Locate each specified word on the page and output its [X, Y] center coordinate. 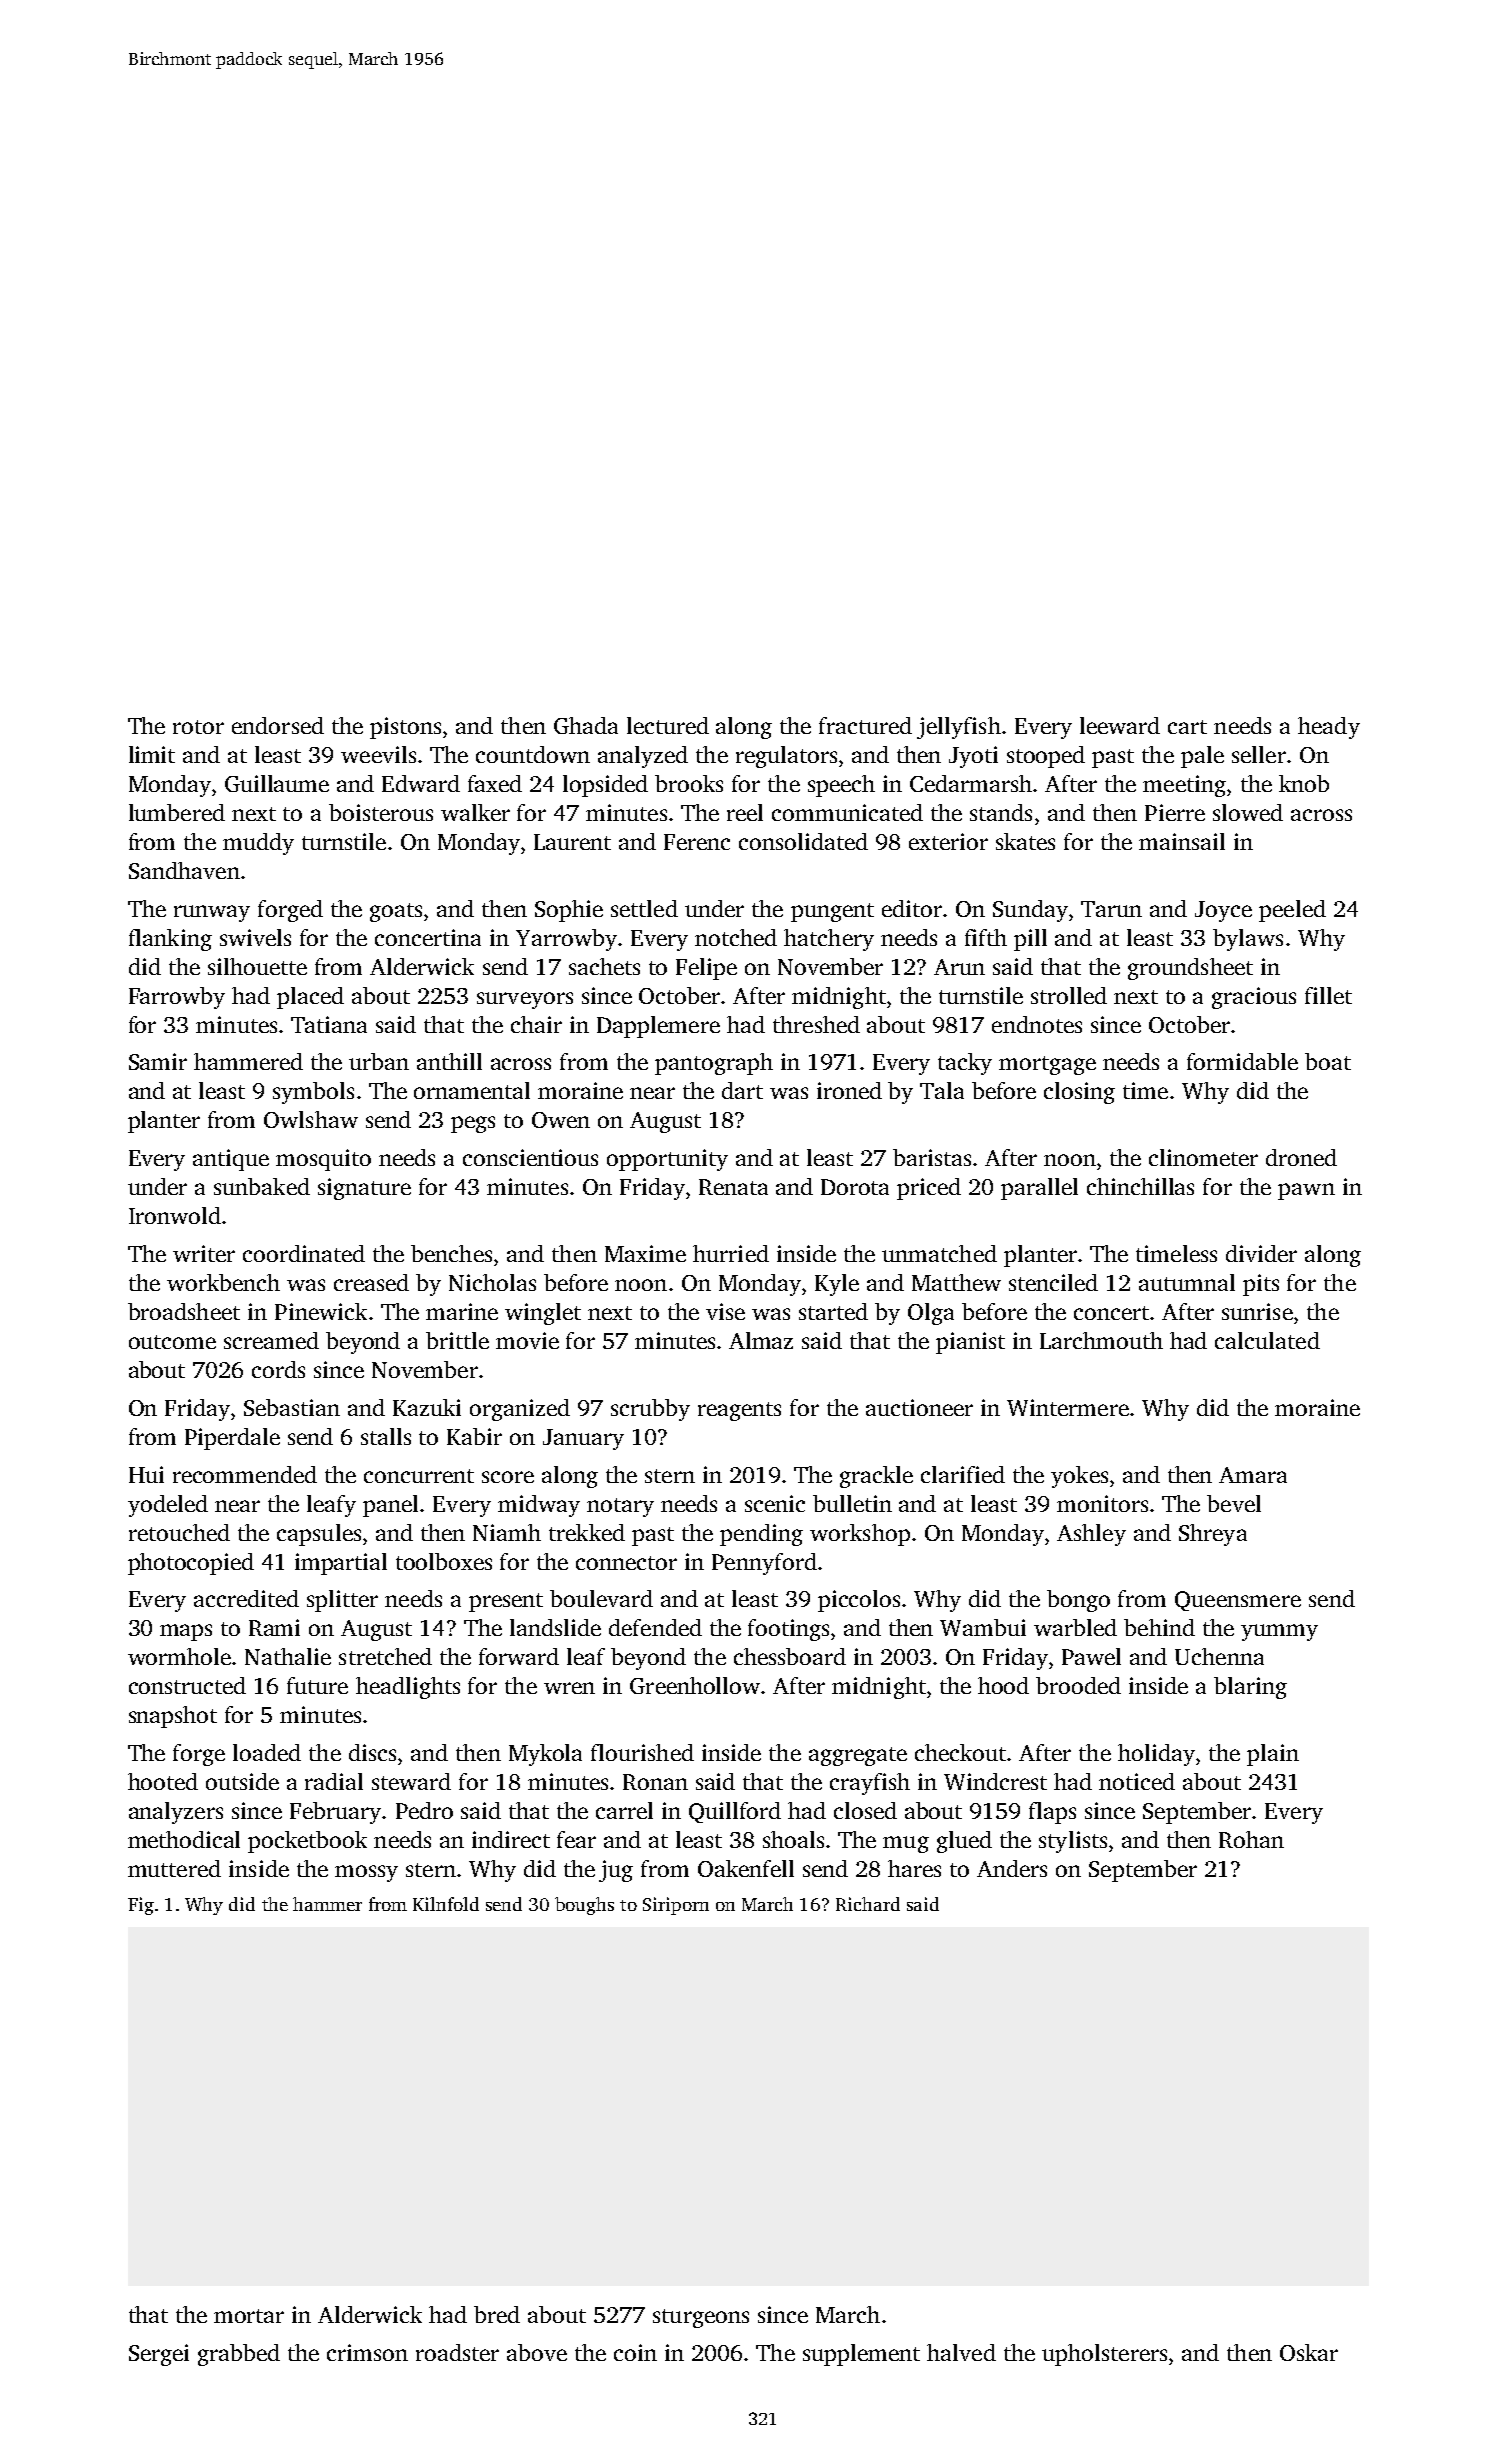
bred [497, 2314]
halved [961, 2352]
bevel [1234, 1503]
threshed [816, 1024]
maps [186, 1632]
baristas [932, 1157]
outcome [172, 1342]
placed [310, 998]
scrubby [650, 1410]
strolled [1069, 995]
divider [1261, 1253]
